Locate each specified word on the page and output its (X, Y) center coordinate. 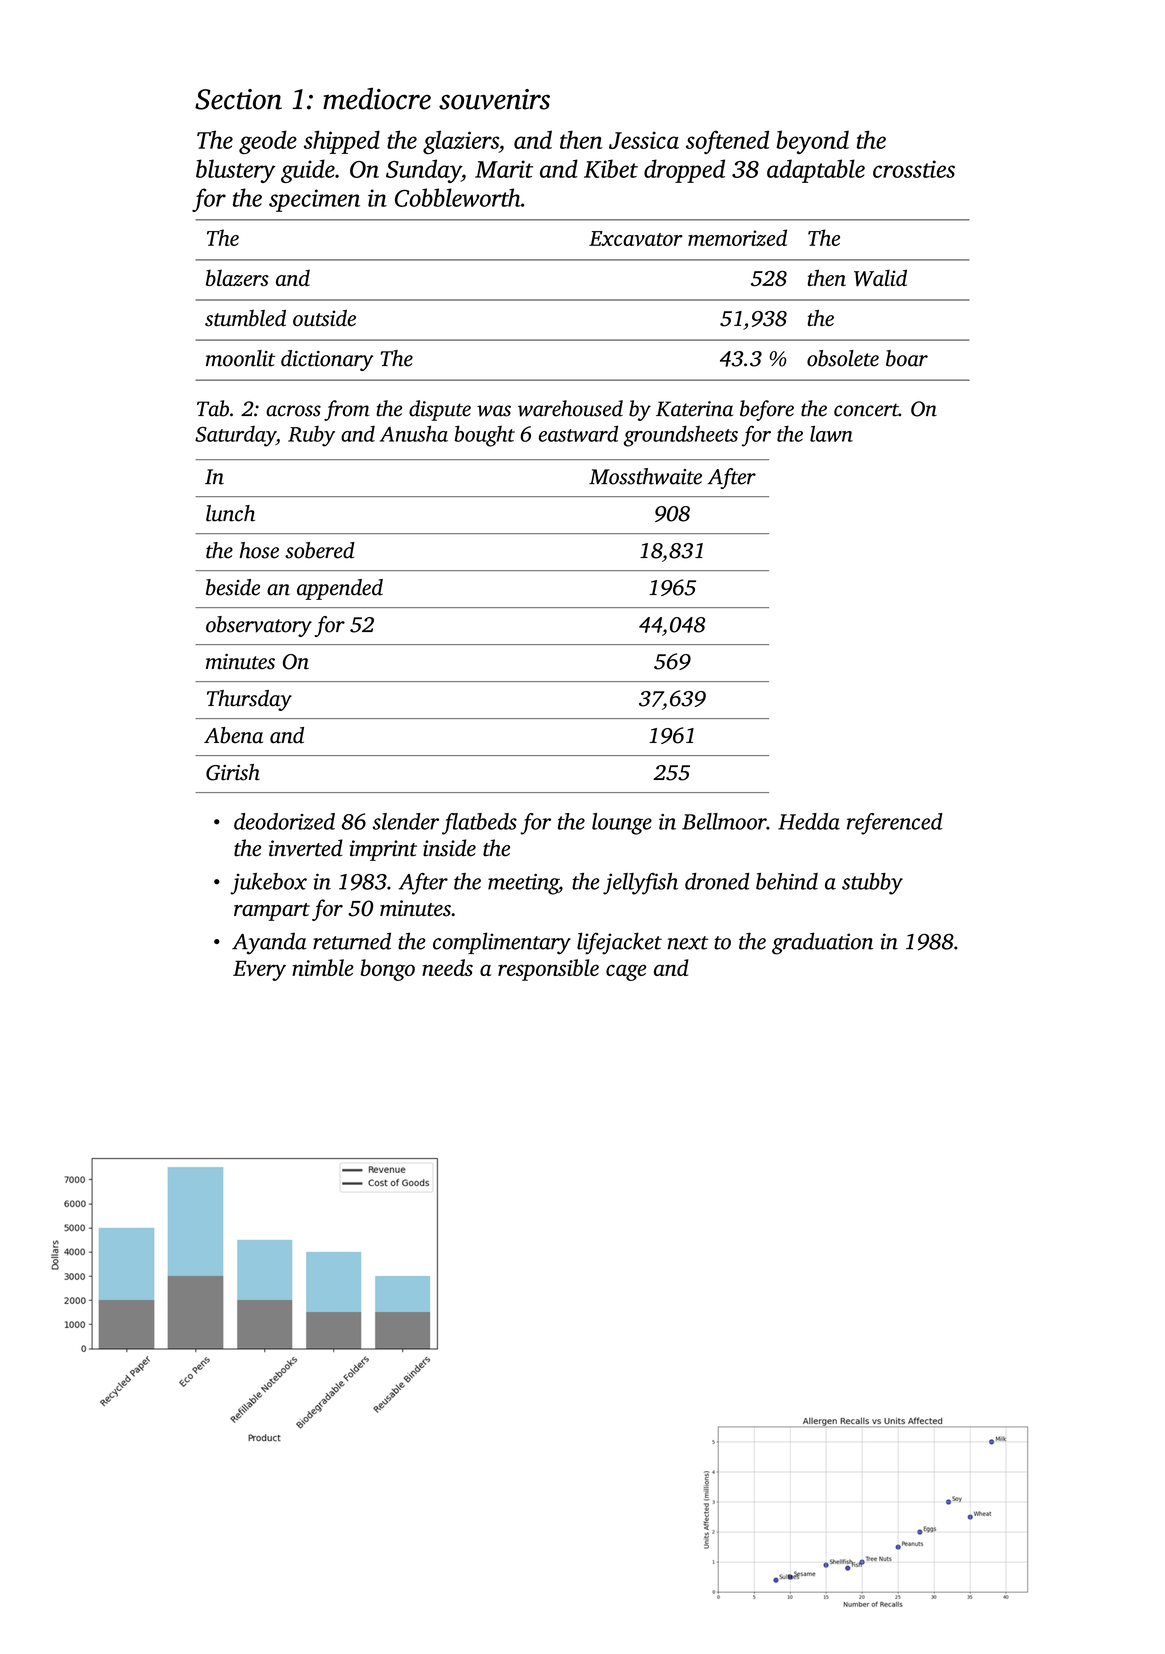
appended (340, 589)
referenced (895, 824)
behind (787, 881)
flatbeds (479, 824)
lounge (622, 824)
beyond (812, 142)
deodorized (284, 821)
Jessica (644, 140)
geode (268, 142)
